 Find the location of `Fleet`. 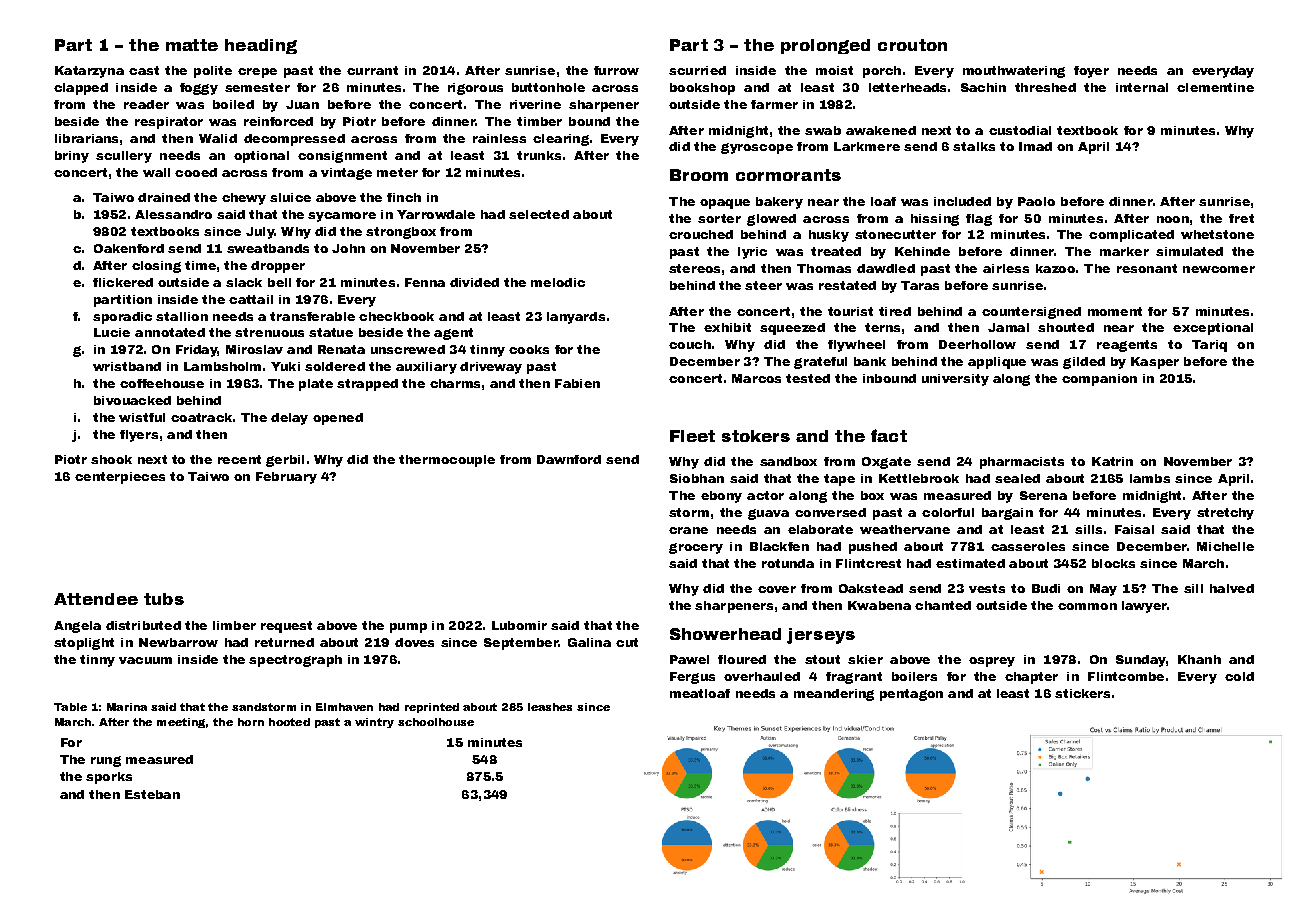

Fleet is located at coordinates (692, 436).
